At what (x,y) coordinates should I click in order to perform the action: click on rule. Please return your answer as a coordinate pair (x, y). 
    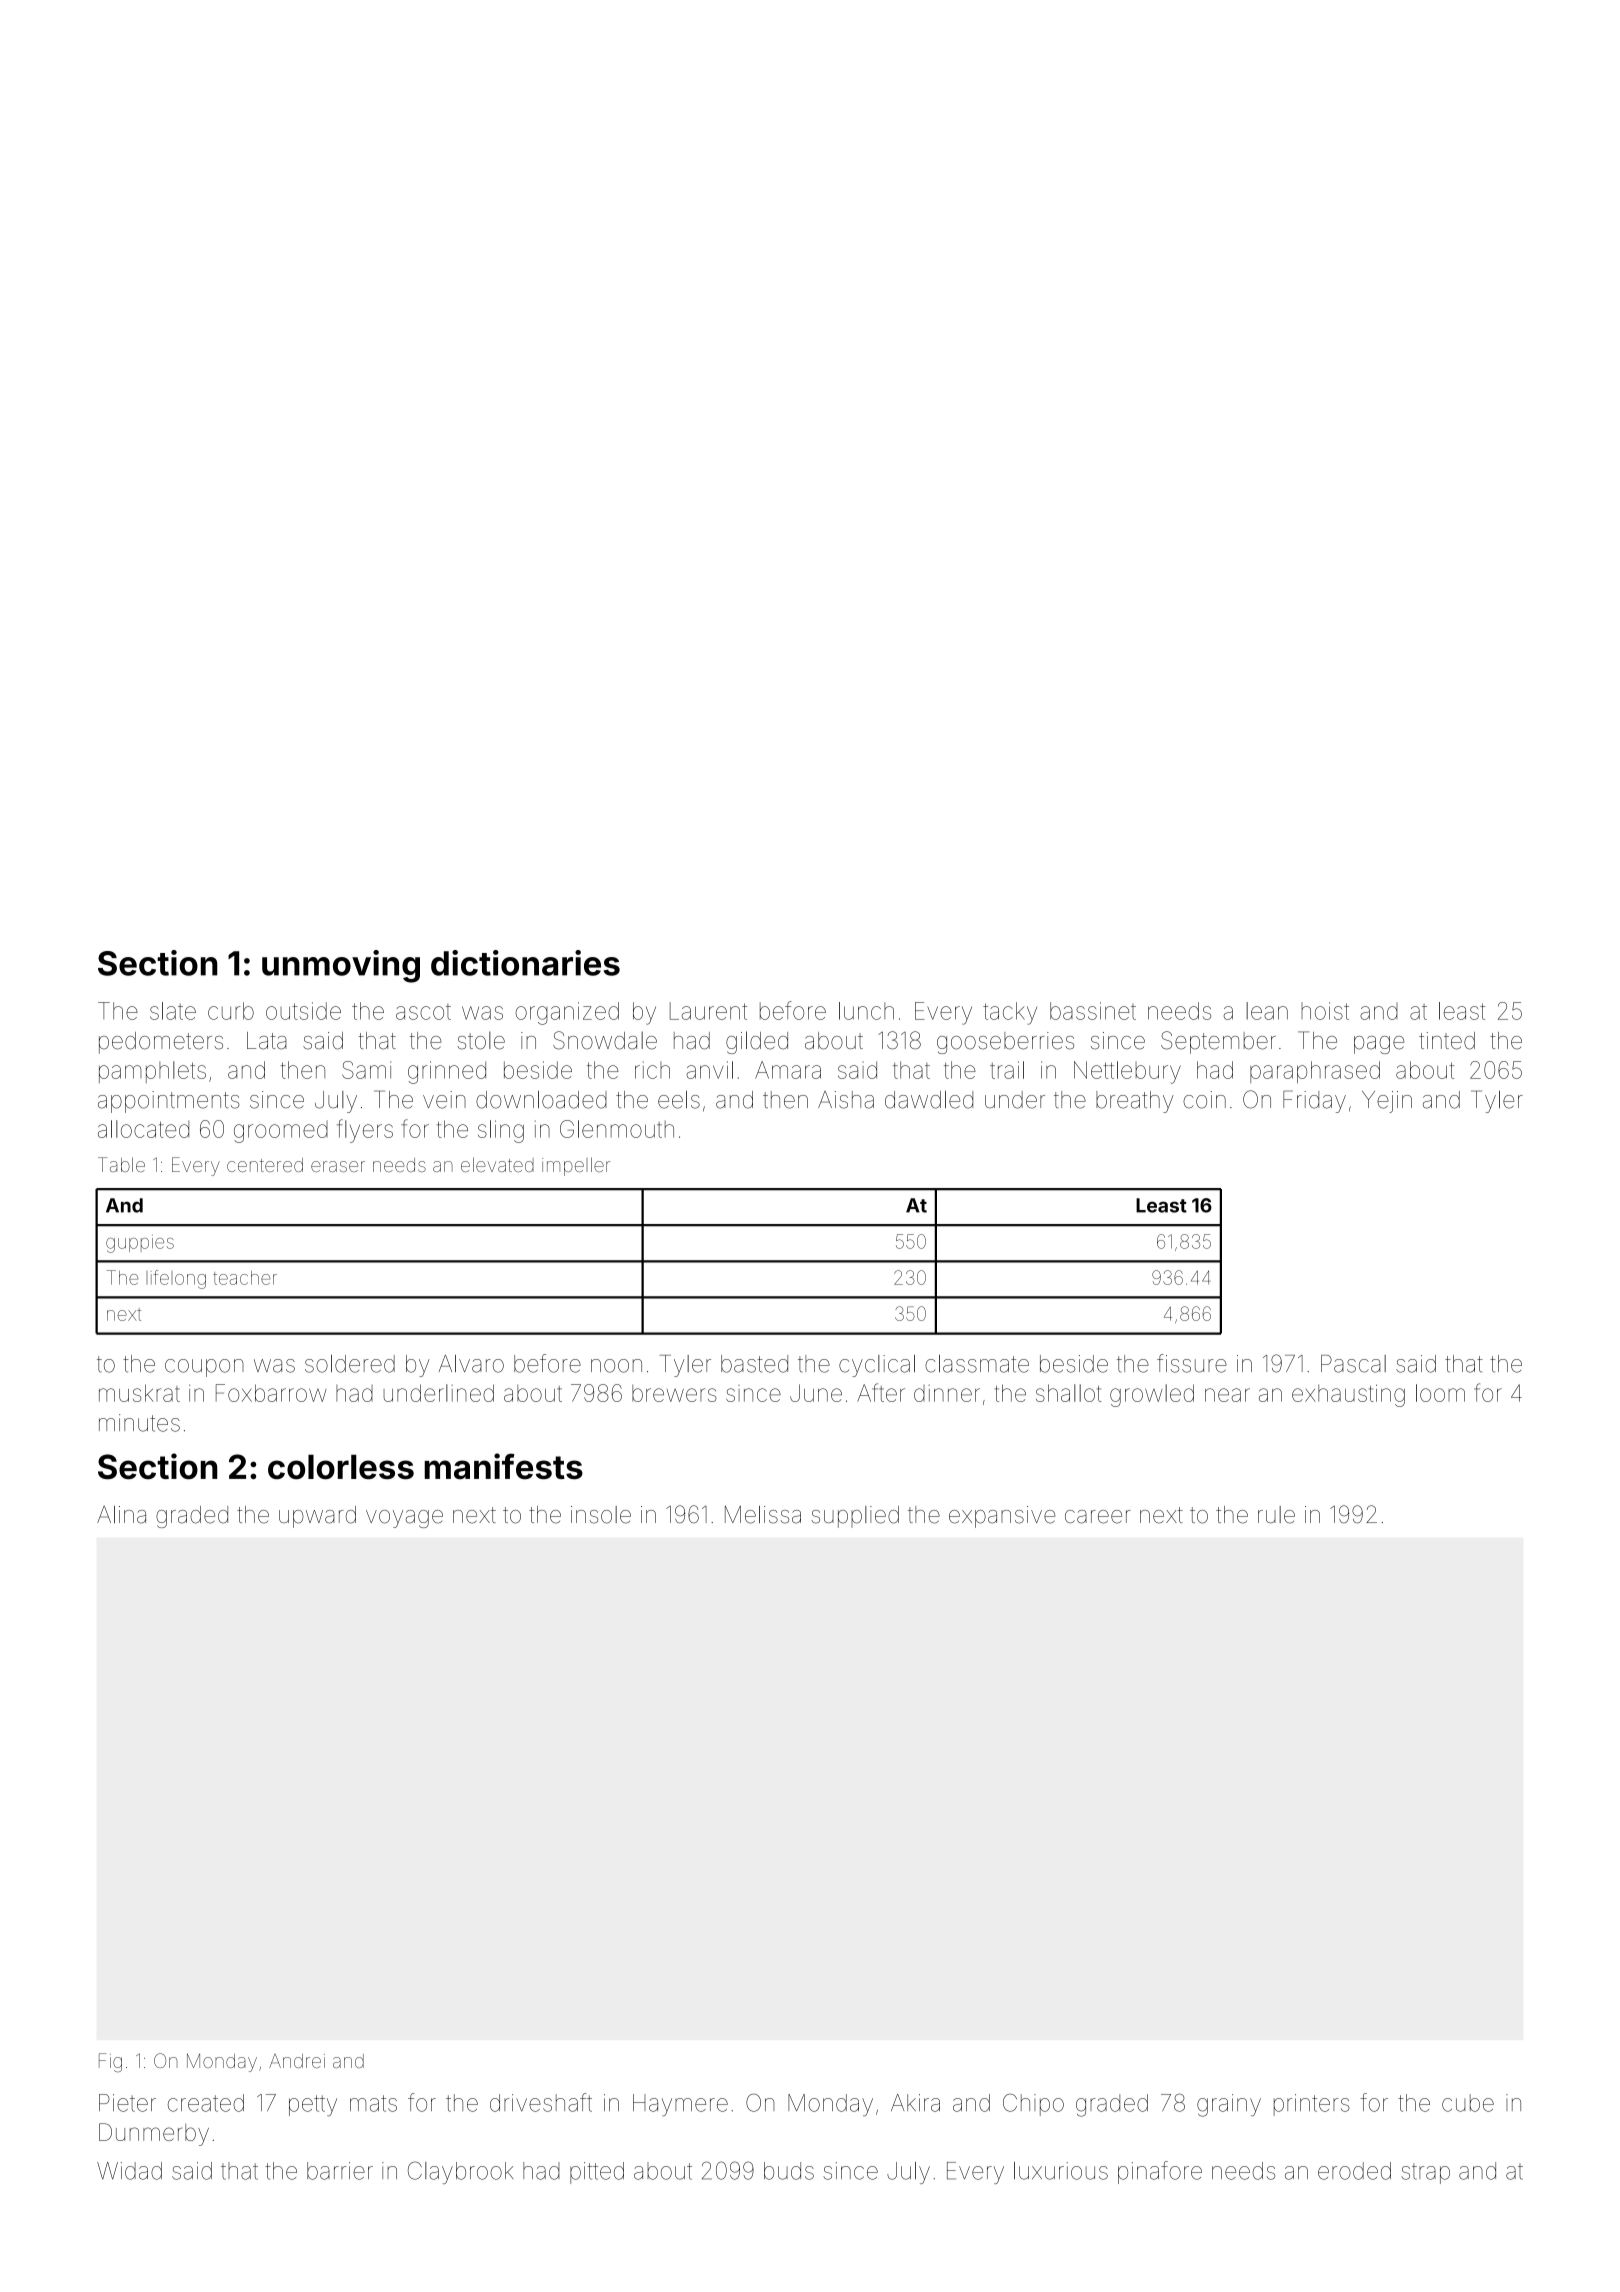
    Looking at the image, I should click on (1276, 1515).
